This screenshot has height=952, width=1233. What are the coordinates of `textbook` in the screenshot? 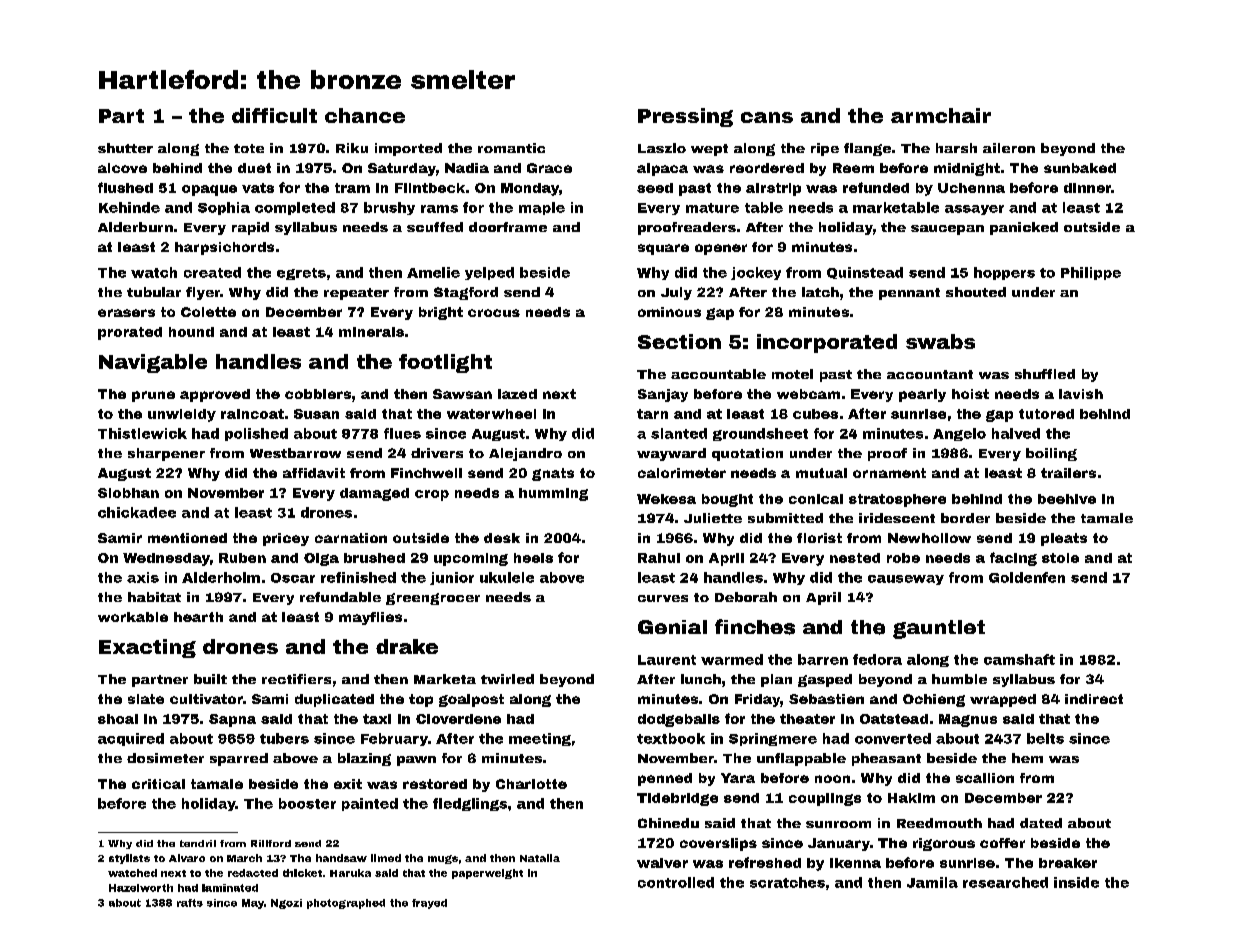 It's located at (671, 738).
